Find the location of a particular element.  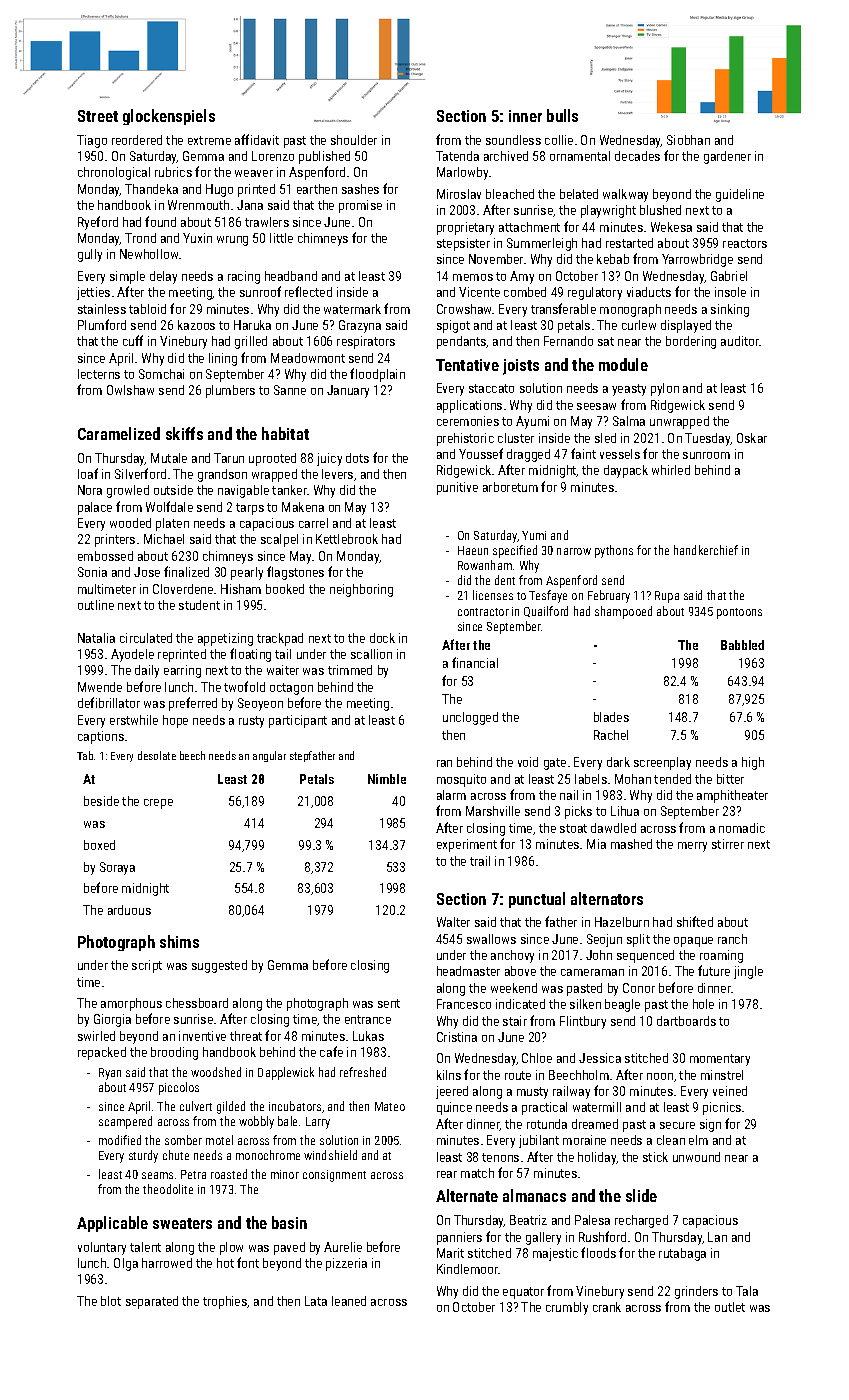

leaned is located at coordinates (349, 1301).
